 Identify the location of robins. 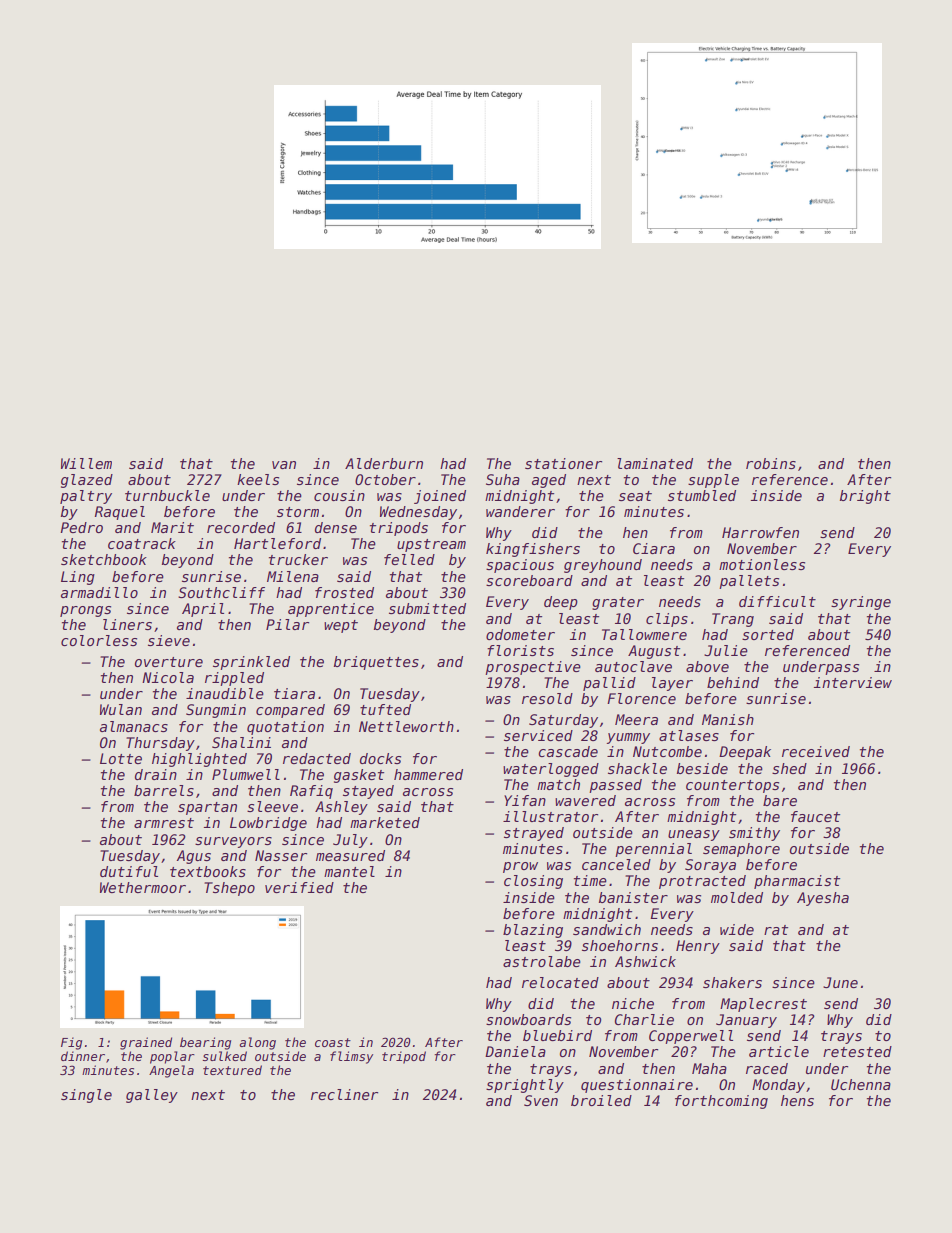
(771, 463).
